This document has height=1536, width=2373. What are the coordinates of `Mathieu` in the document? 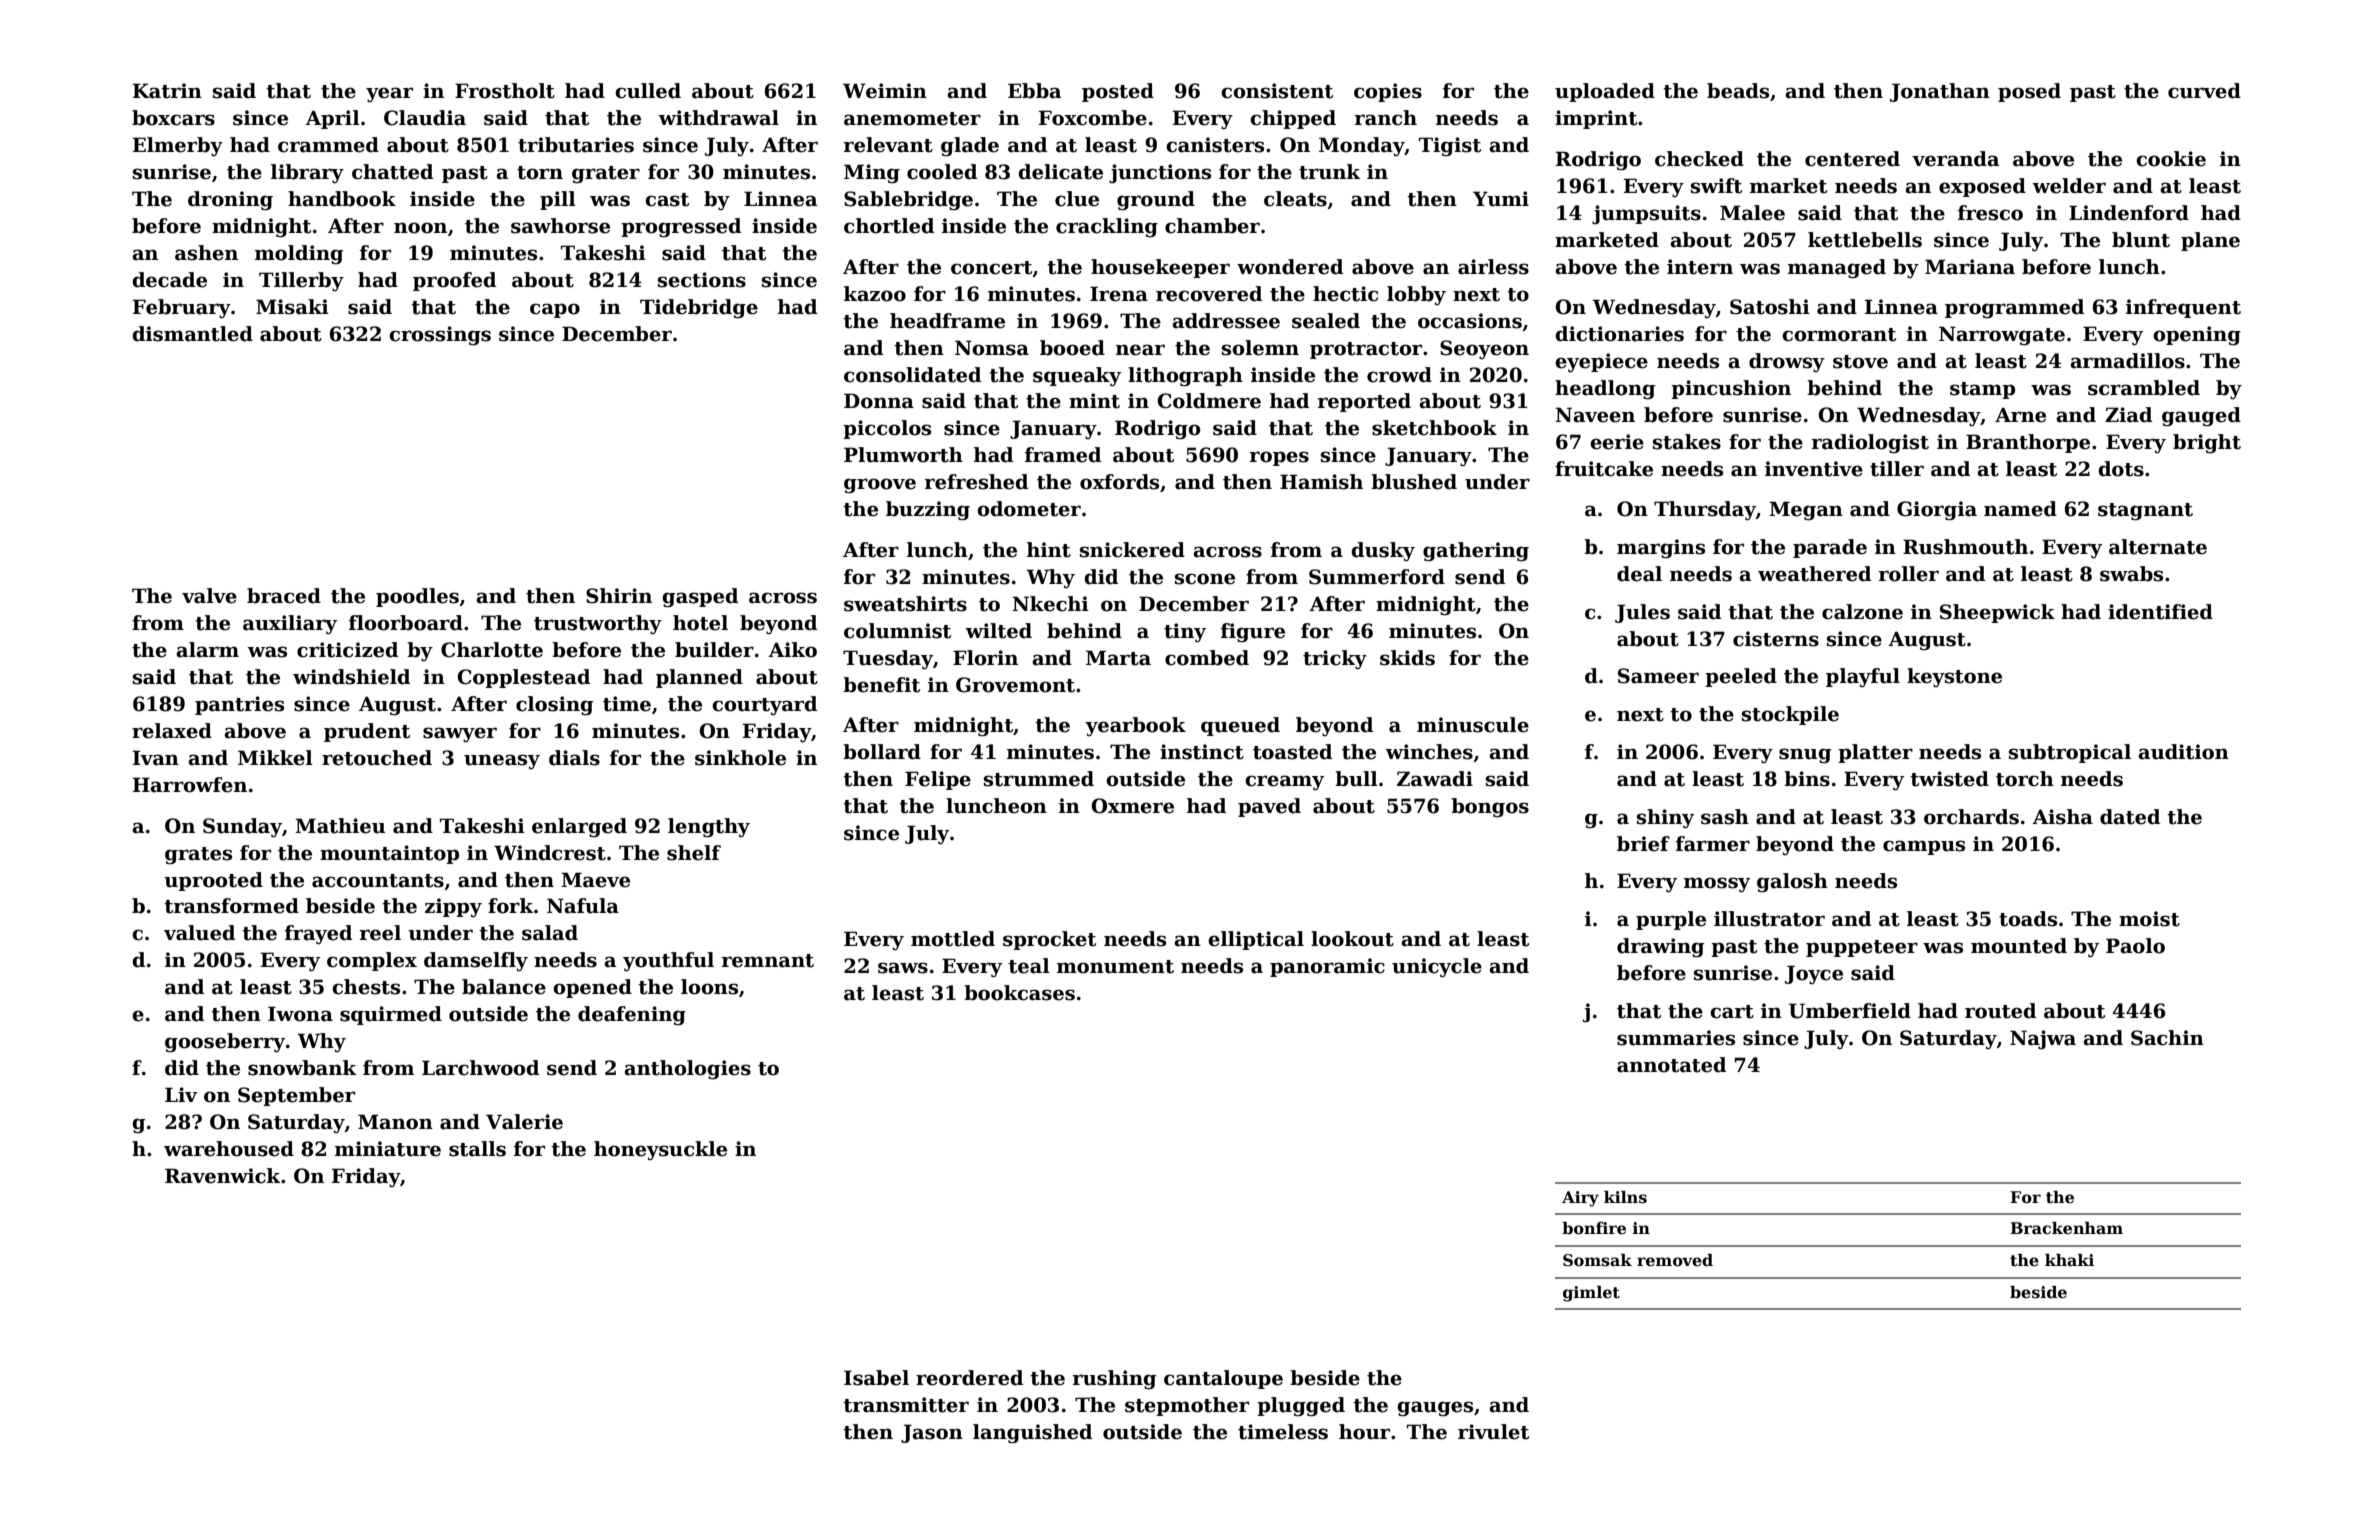 It's located at (340, 826).
